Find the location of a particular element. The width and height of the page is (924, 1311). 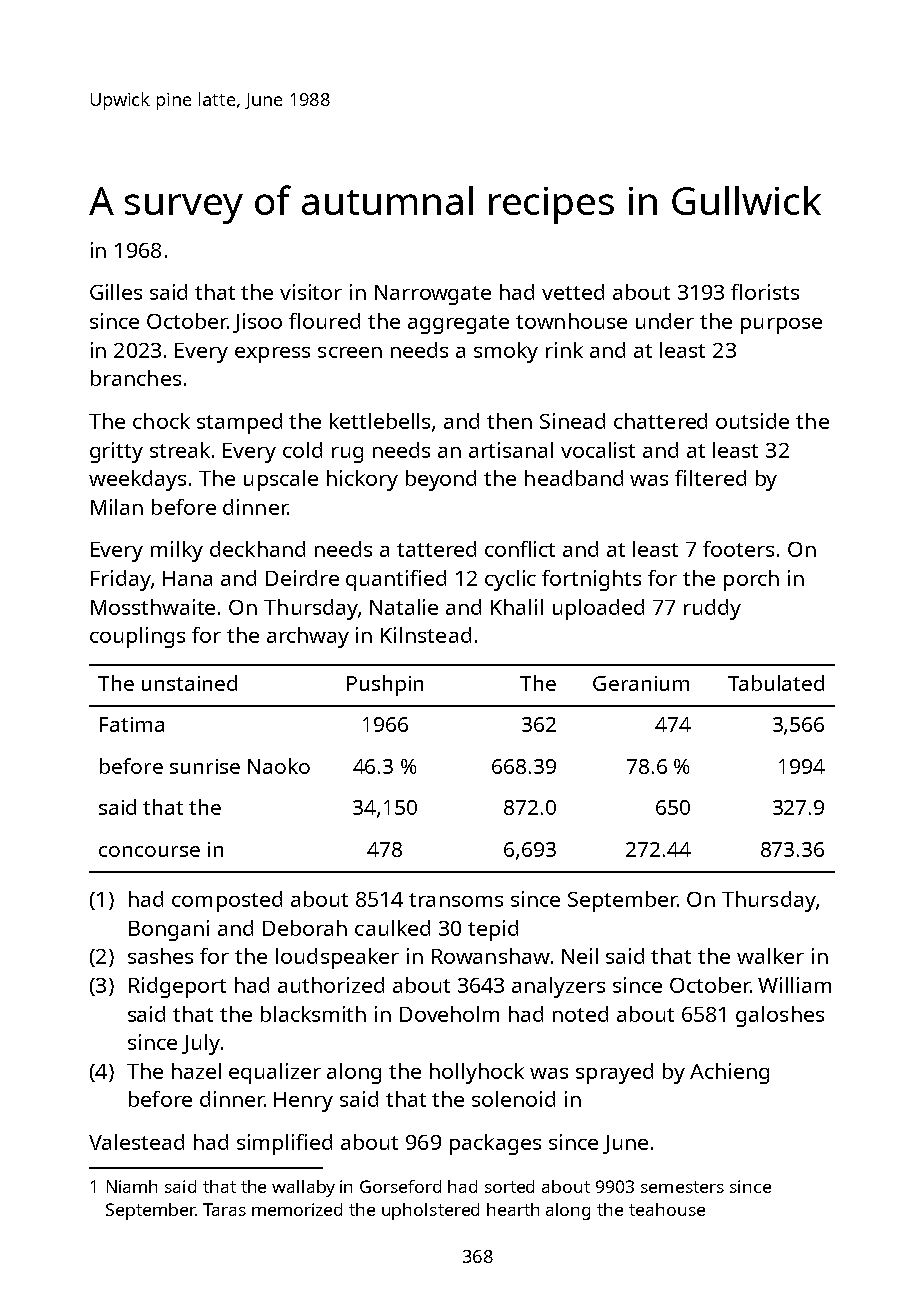

conflict is located at coordinates (520, 549).
